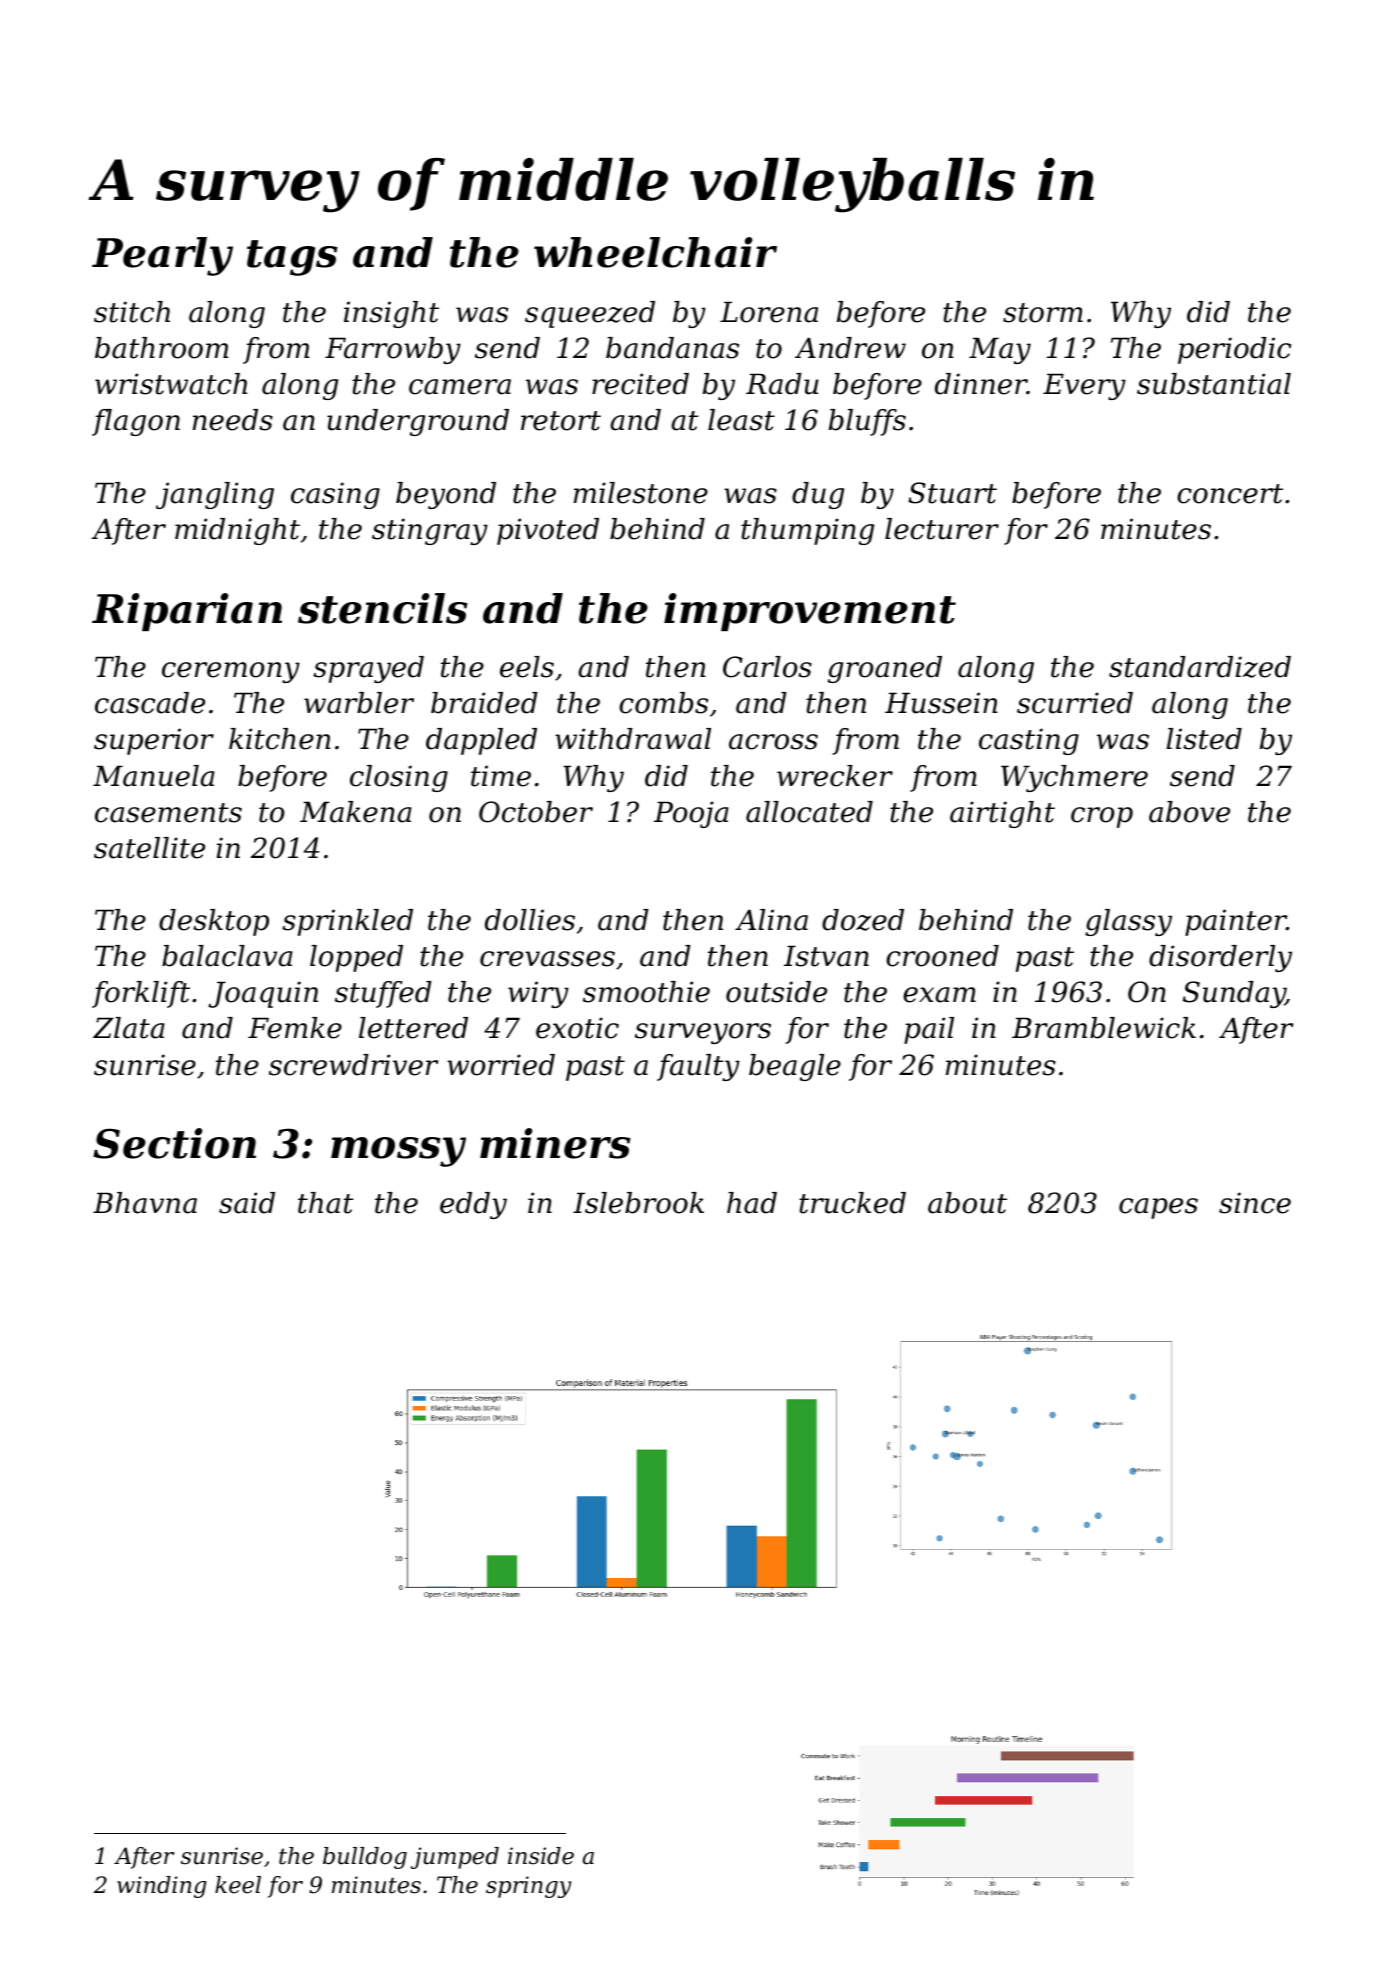 The width and height of the image is (1386, 1969). What do you see at coordinates (162, 1887) in the image?
I see `winding` at bounding box center [162, 1887].
